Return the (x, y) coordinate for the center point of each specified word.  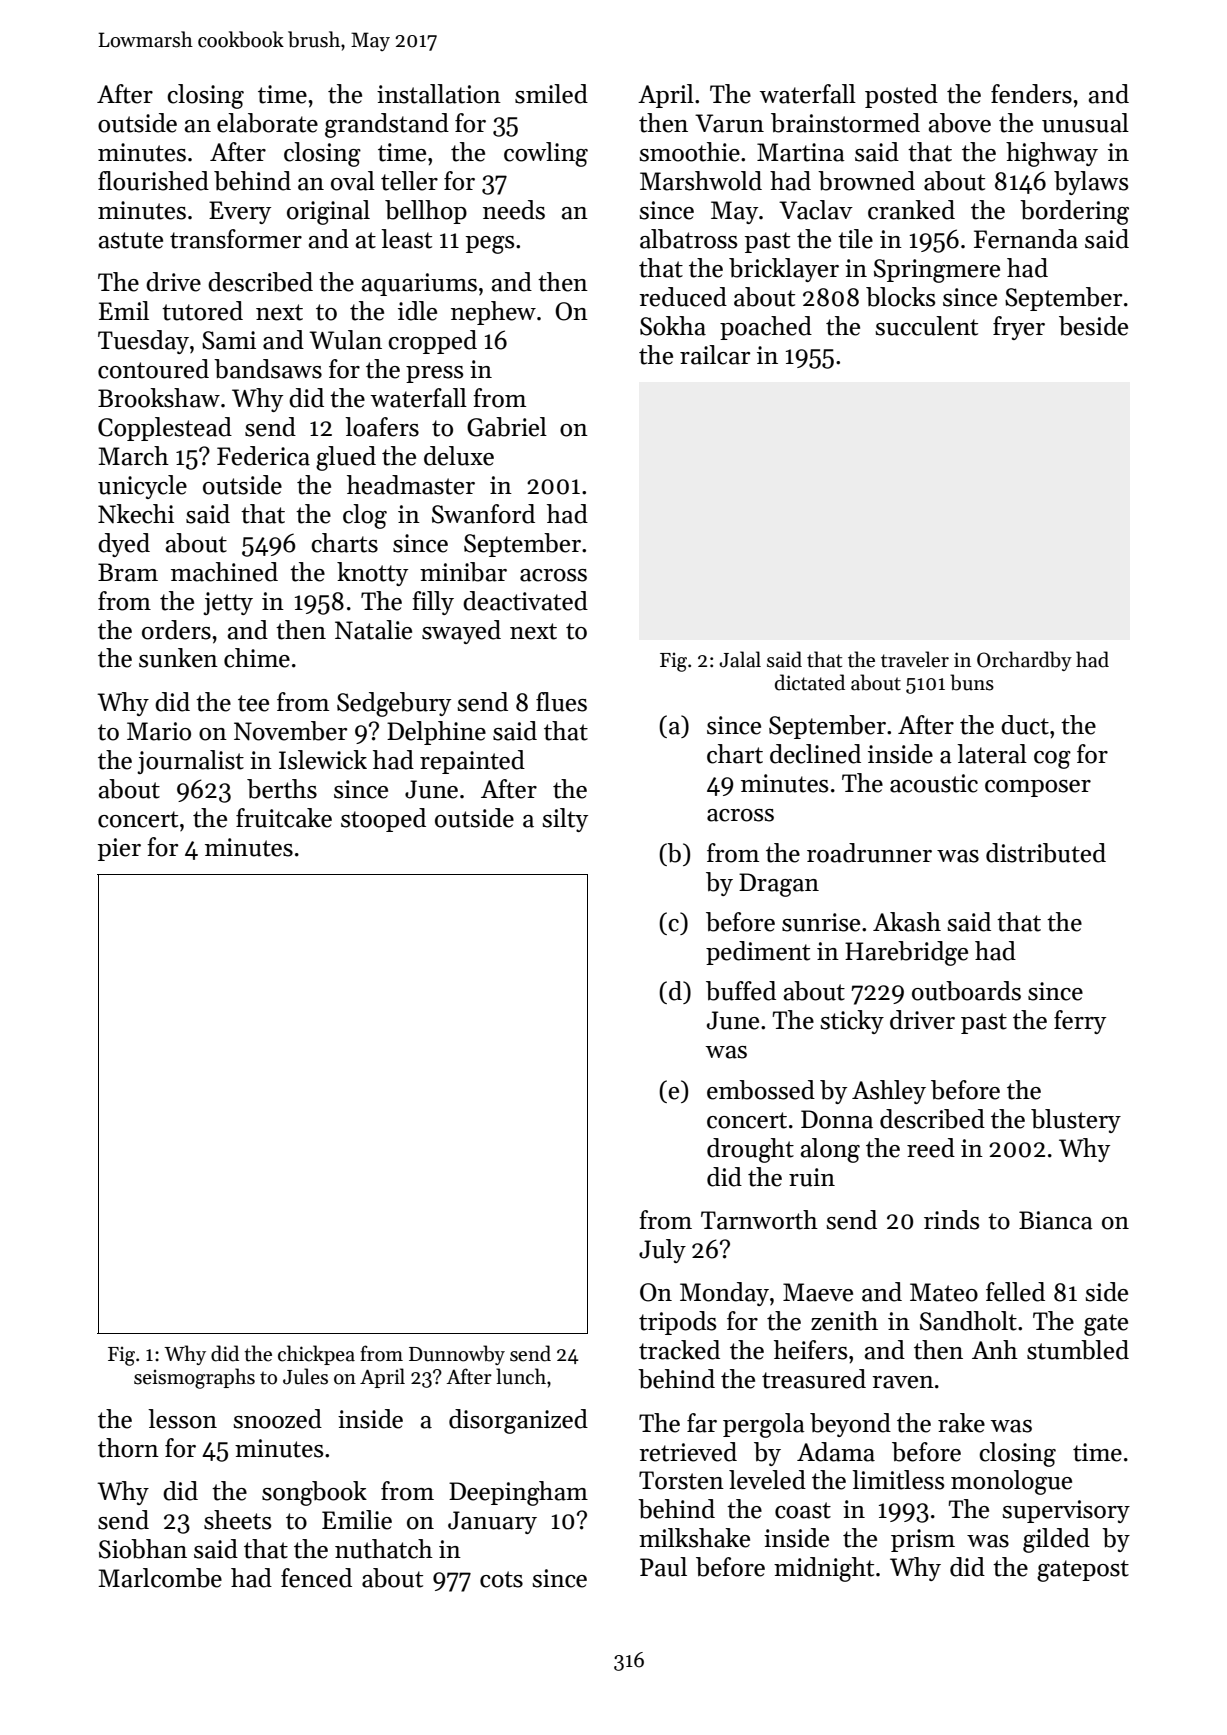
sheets (237, 1520)
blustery (1076, 1121)
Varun (729, 123)
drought (750, 1150)
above (960, 123)
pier (119, 849)
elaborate (267, 123)
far (702, 1423)
